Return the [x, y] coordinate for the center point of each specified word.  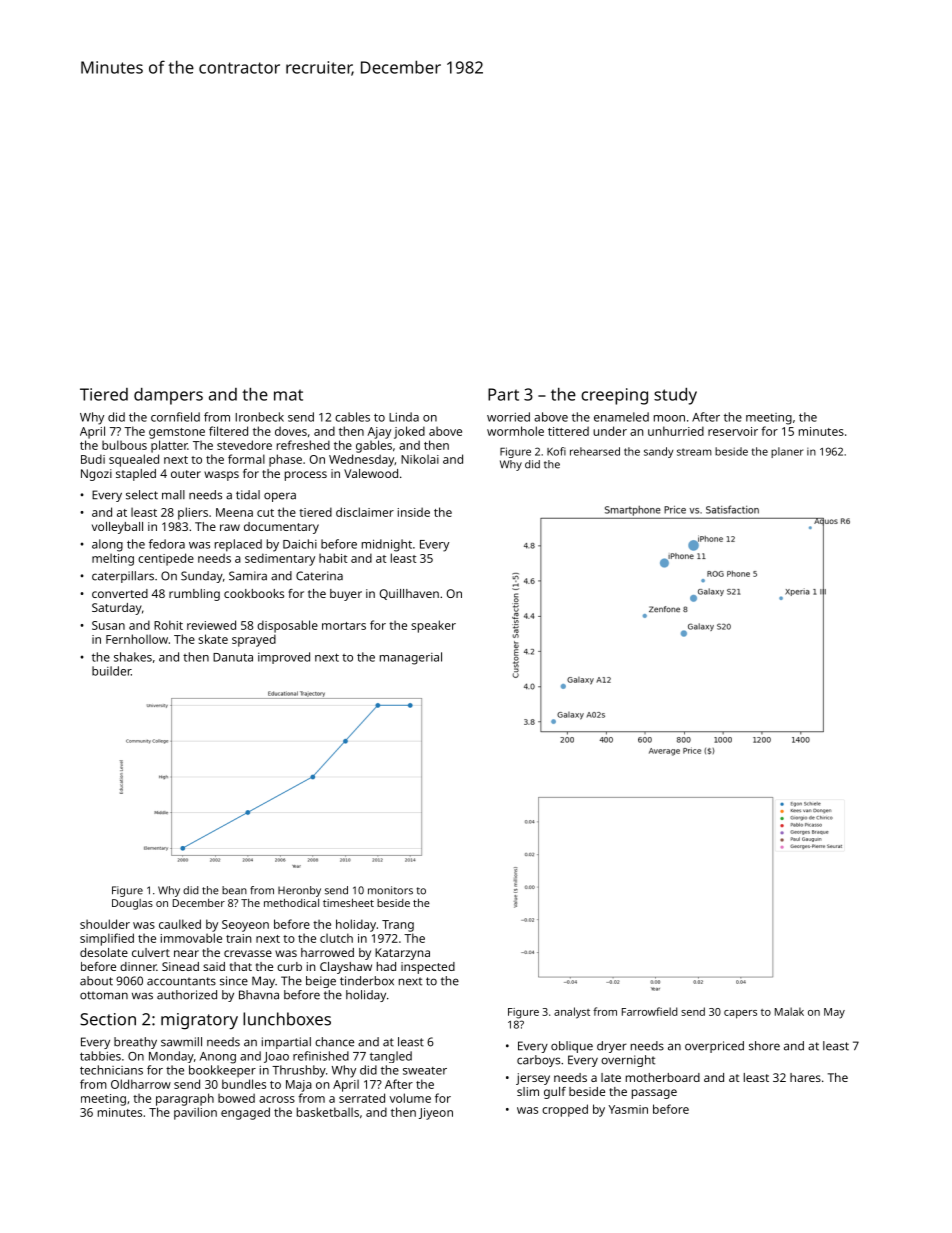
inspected [428, 968]
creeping [614, 396]
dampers [168, 396]
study [675, 396]
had [386, 966]
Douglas [132, 904]
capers [740, 1014]
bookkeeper [222, 1071]
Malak [789, 1011]
